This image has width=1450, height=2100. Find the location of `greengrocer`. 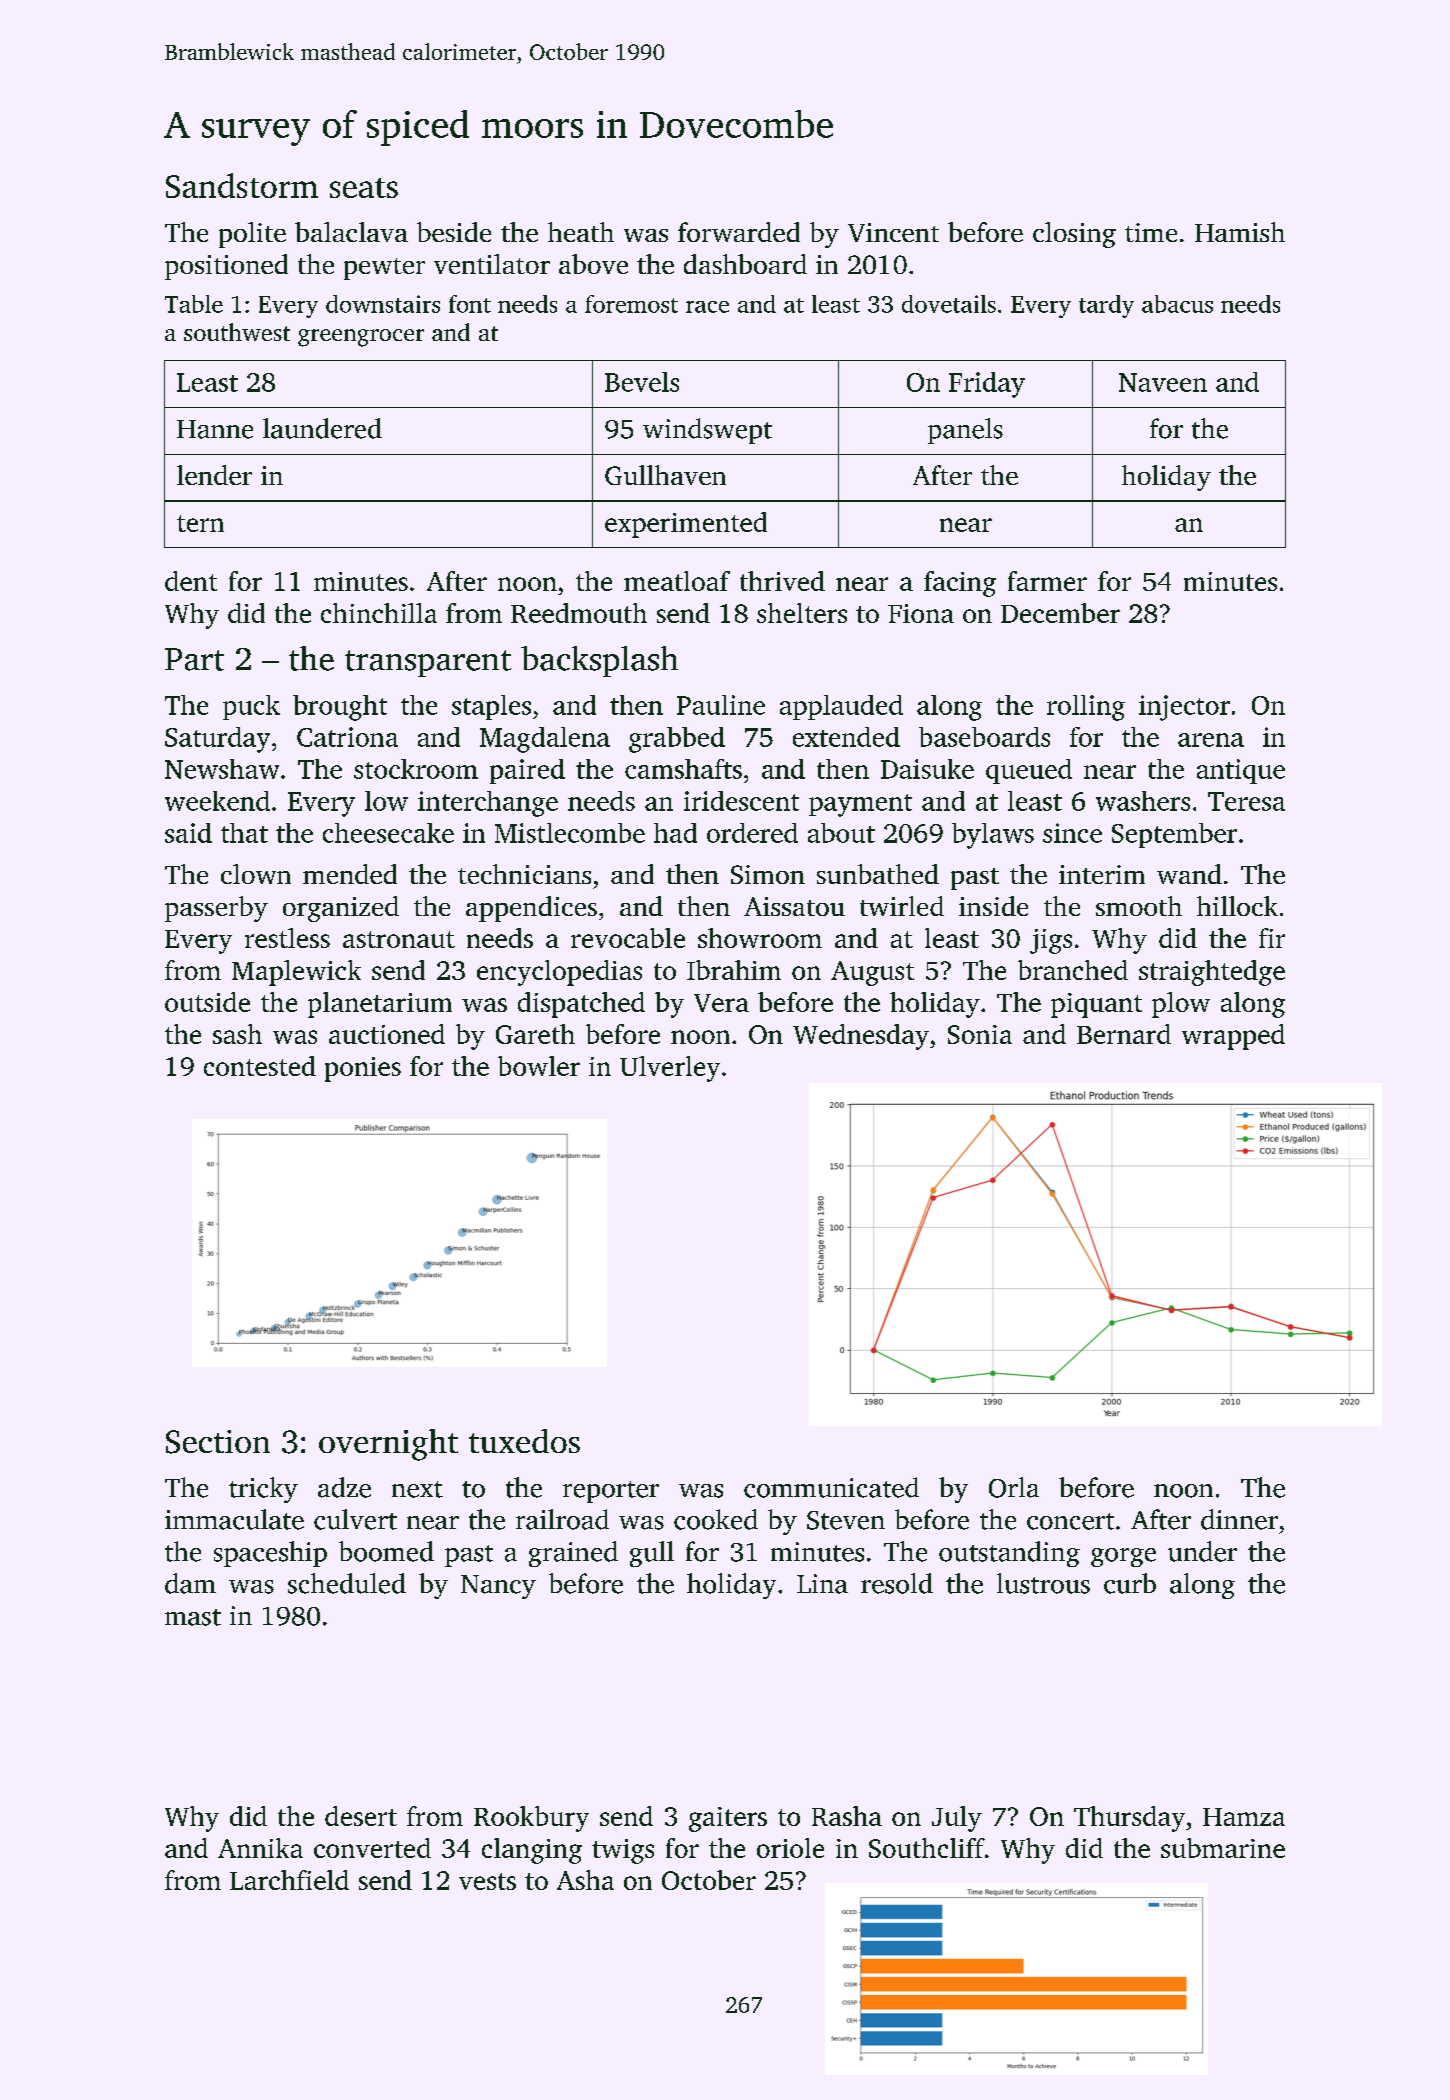

greengrocer is located at coordinates (361, 338).
